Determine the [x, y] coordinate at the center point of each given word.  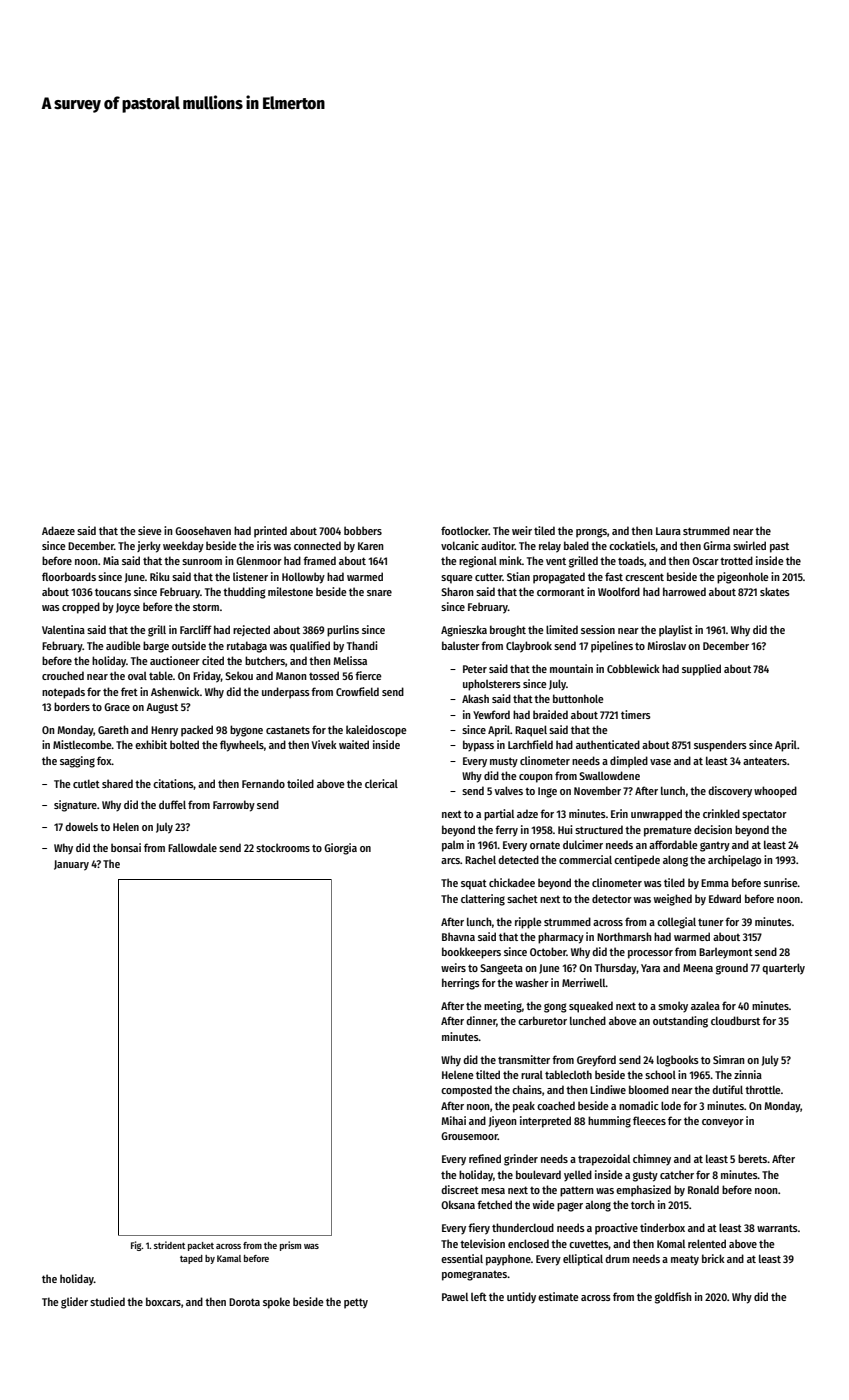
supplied [701, 670]
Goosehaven [203, 530]
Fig [136, 1246]
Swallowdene [609, 775]
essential [462, 1258]
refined [485, 1158]
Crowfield [357, 691]
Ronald [703, 1189]
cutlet [86, 783]
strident [169, 1245]
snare [379, 593]
